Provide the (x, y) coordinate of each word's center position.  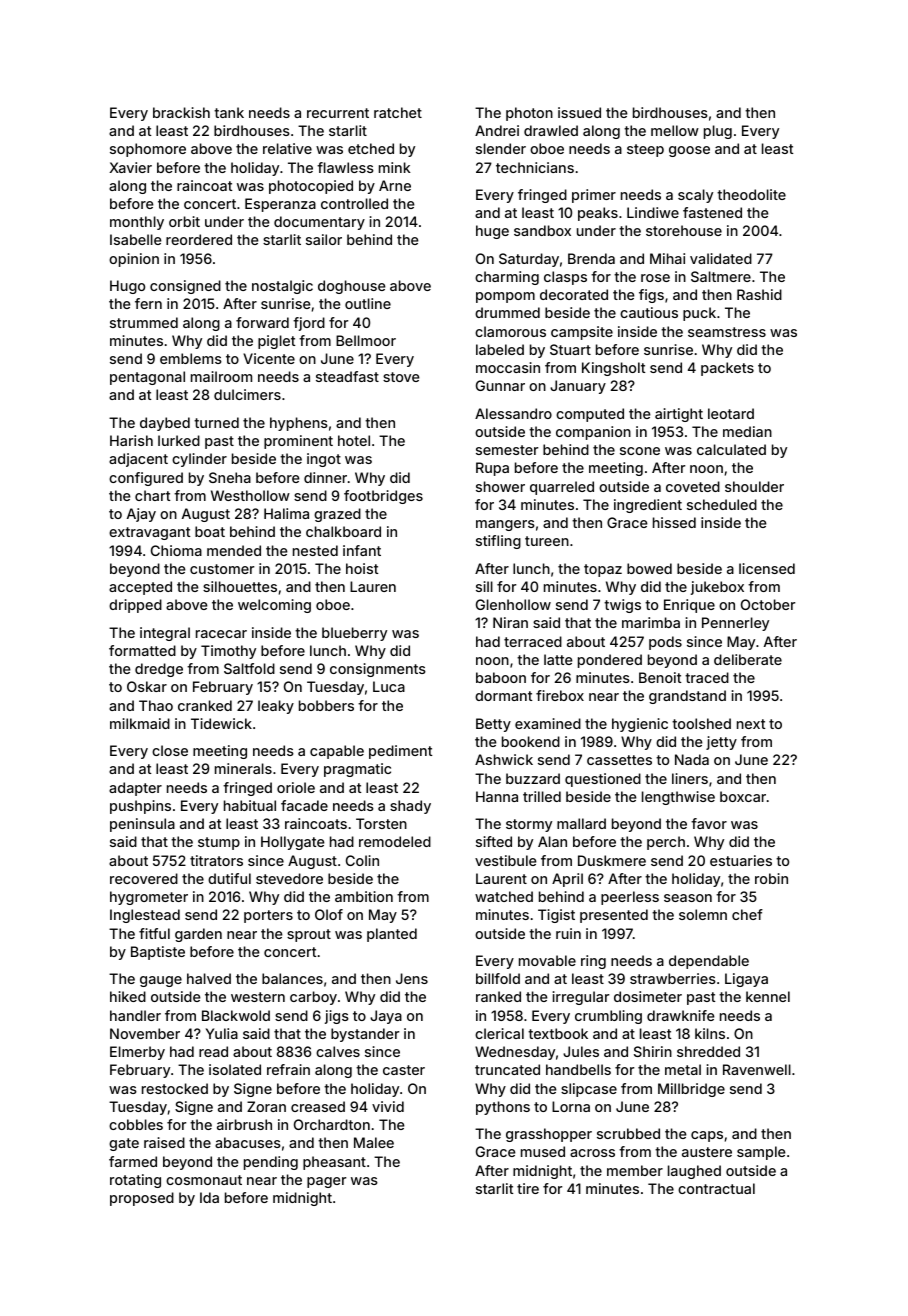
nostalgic (282, 287)
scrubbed (628, 1133)
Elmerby (137, 1053)
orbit (184, 221)
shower (500, 486)
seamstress (727, 332)
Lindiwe (653, 212)
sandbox (542, 230)
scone (640, 451)
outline (368, 303)
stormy (529, 825)
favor (709, 823)
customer (222, 569)
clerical (499, 1033)
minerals (243, 768)
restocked (175, 1088)
